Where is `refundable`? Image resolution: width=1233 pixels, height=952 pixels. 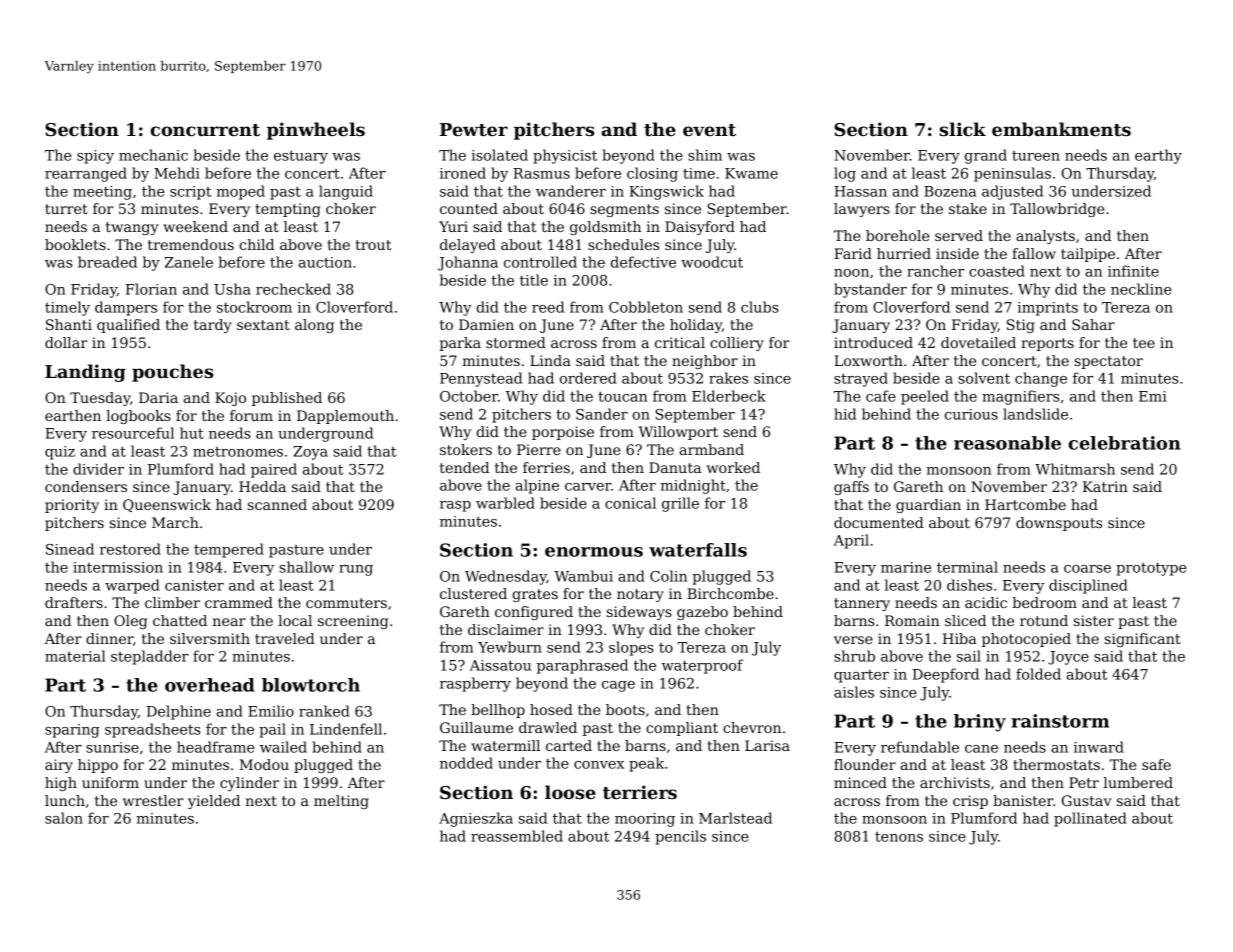
refundable is located at coordinates (920, 747).
